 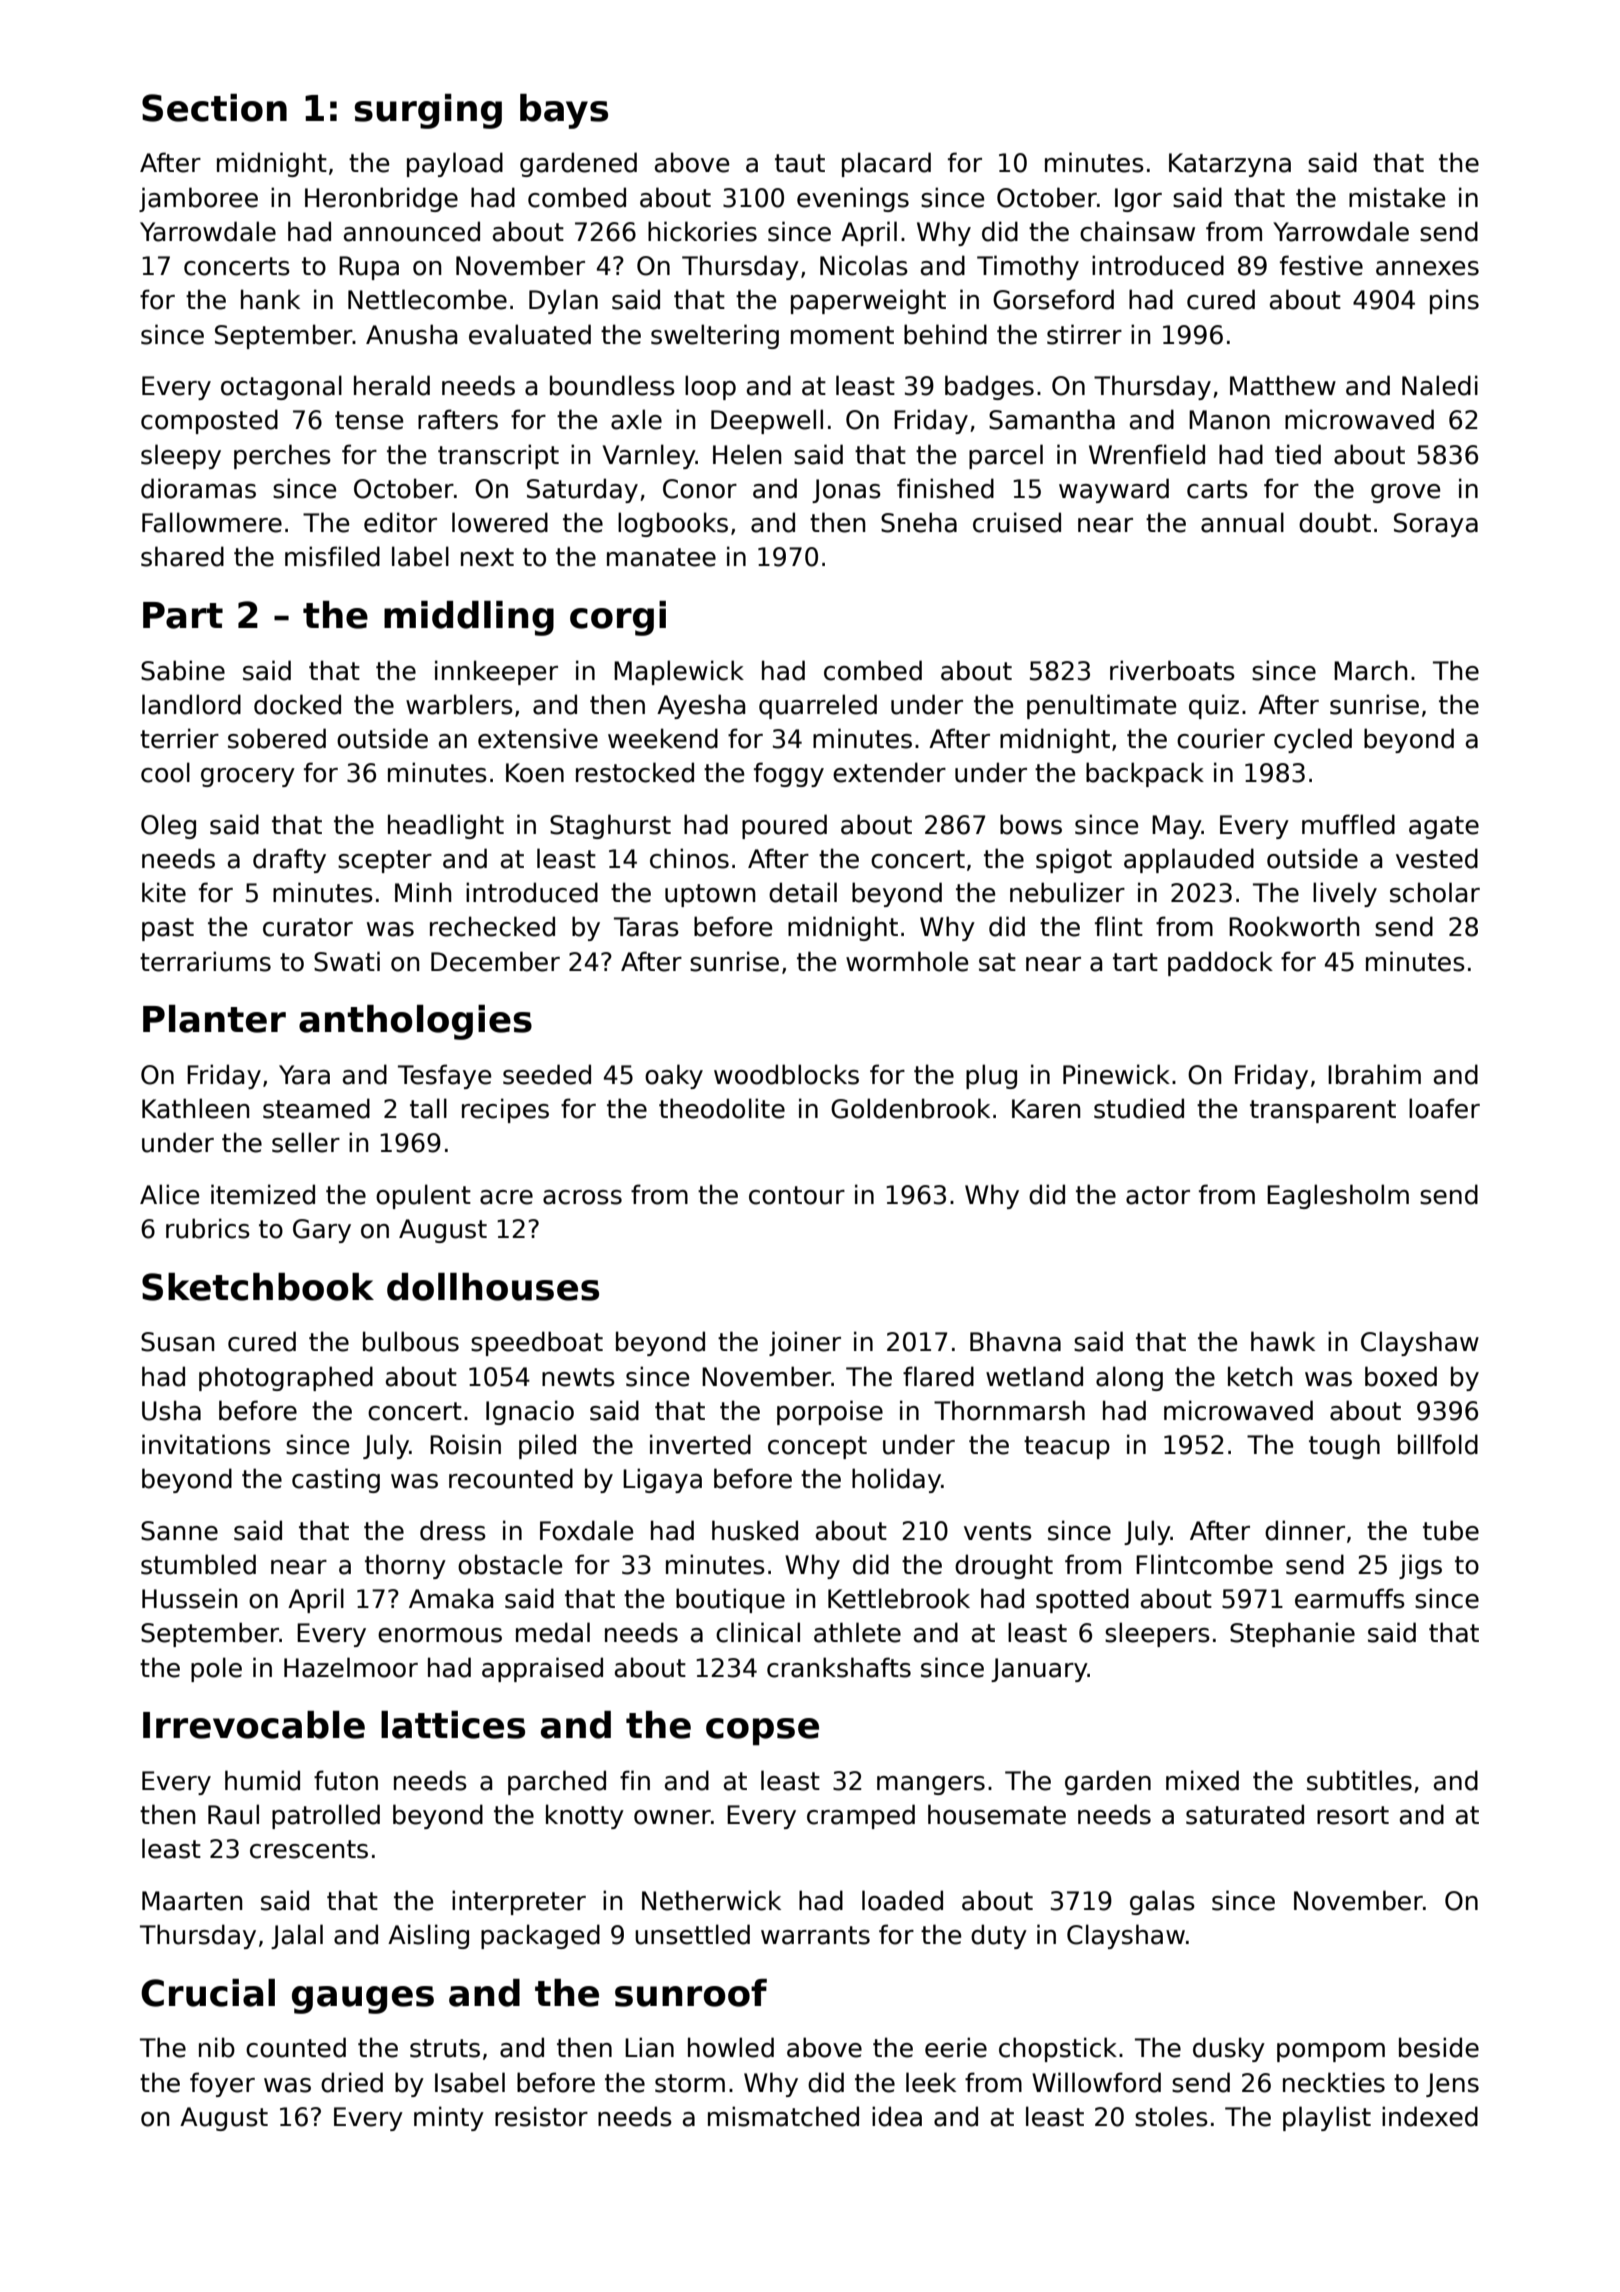 I want to click on parched, so click(x=557, y=1782).
